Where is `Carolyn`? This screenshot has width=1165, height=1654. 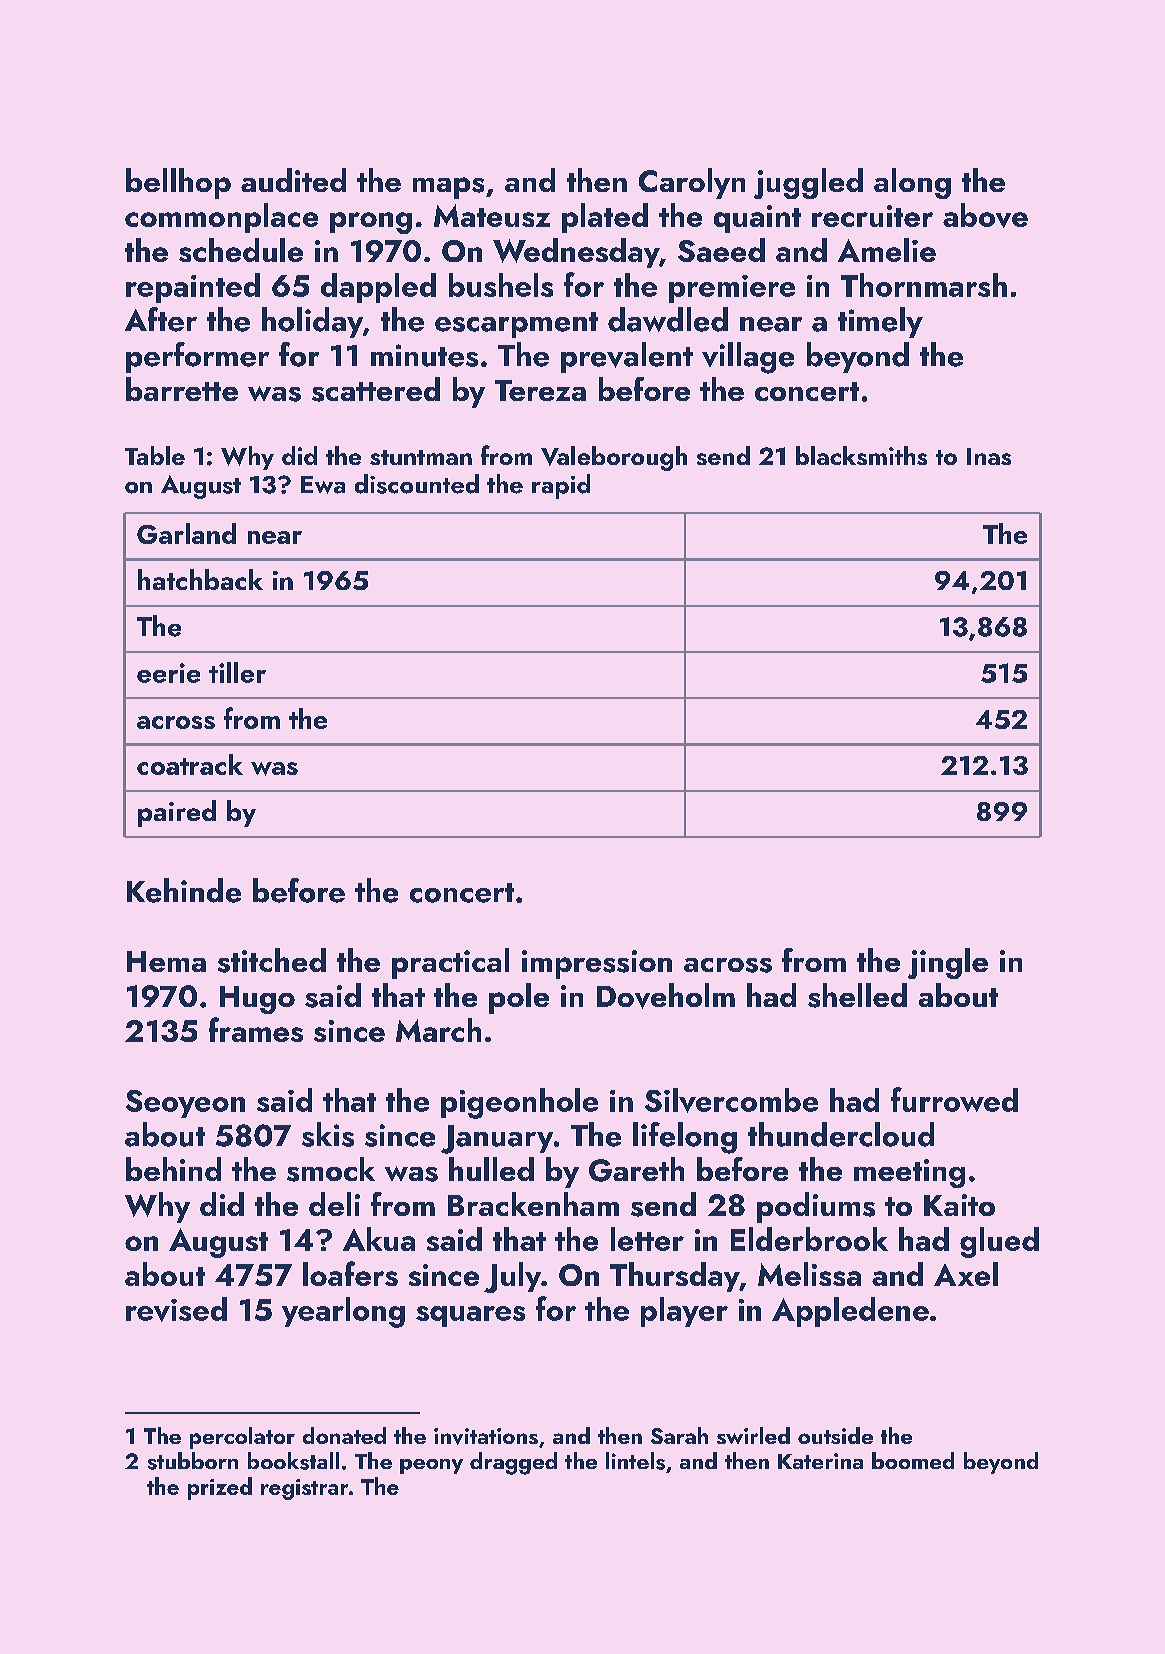
Carolyn is located at coordinates (692, 183).
